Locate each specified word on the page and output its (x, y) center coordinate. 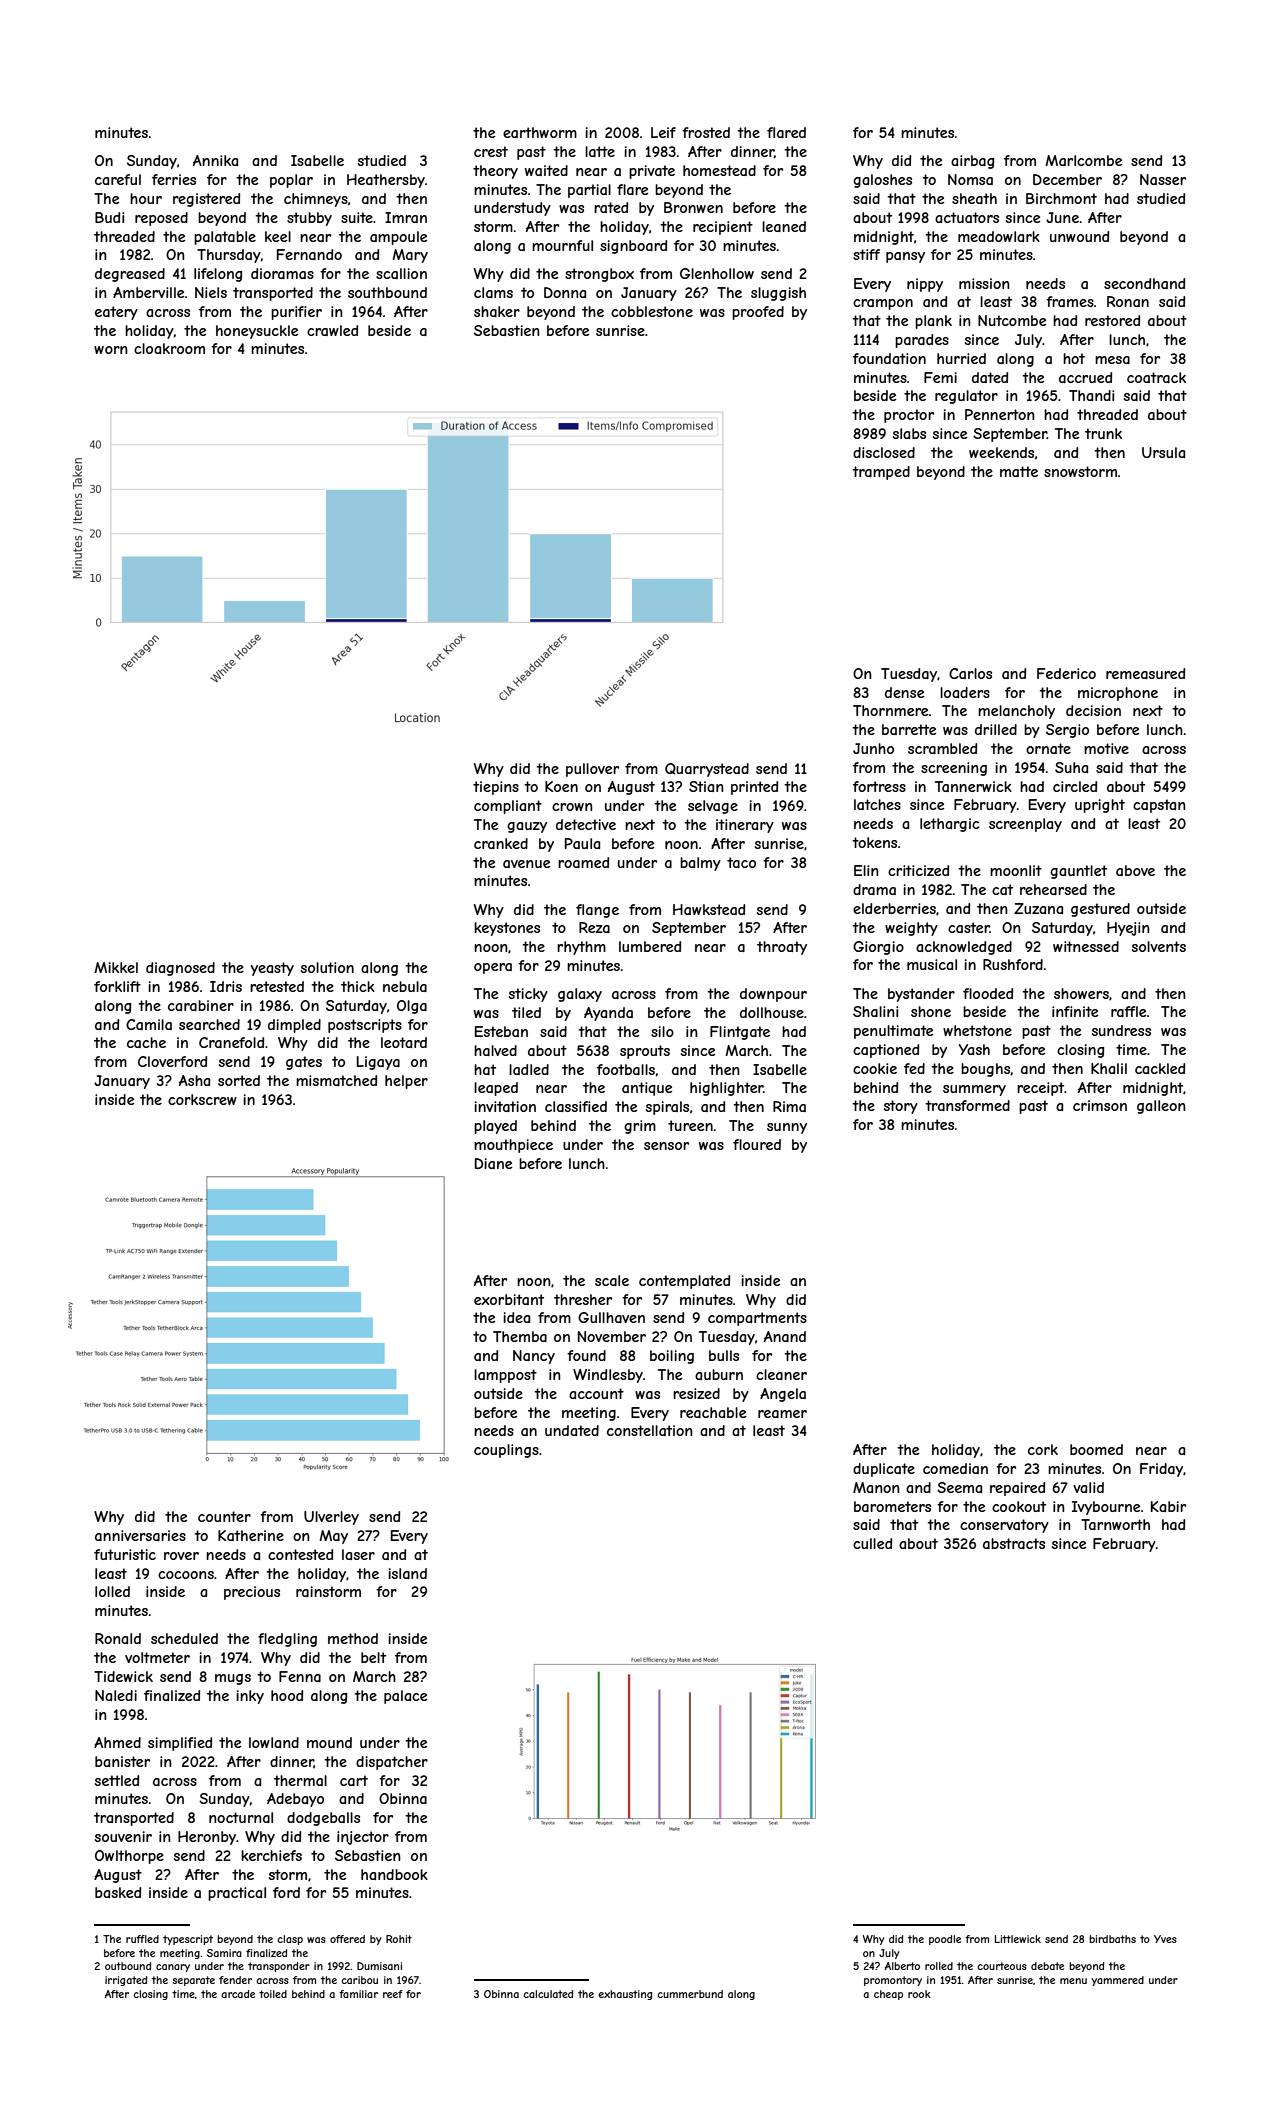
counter (224, 1516)
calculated (548, 1994)
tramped (881, 473)
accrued (1085, 377)
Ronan (1128, 301)
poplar (291, 181)
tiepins (496, 788)
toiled (273, 1994)
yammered (1118, 1981)
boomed (1096, 1449)
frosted (706, 132)
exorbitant (509, 1299)
